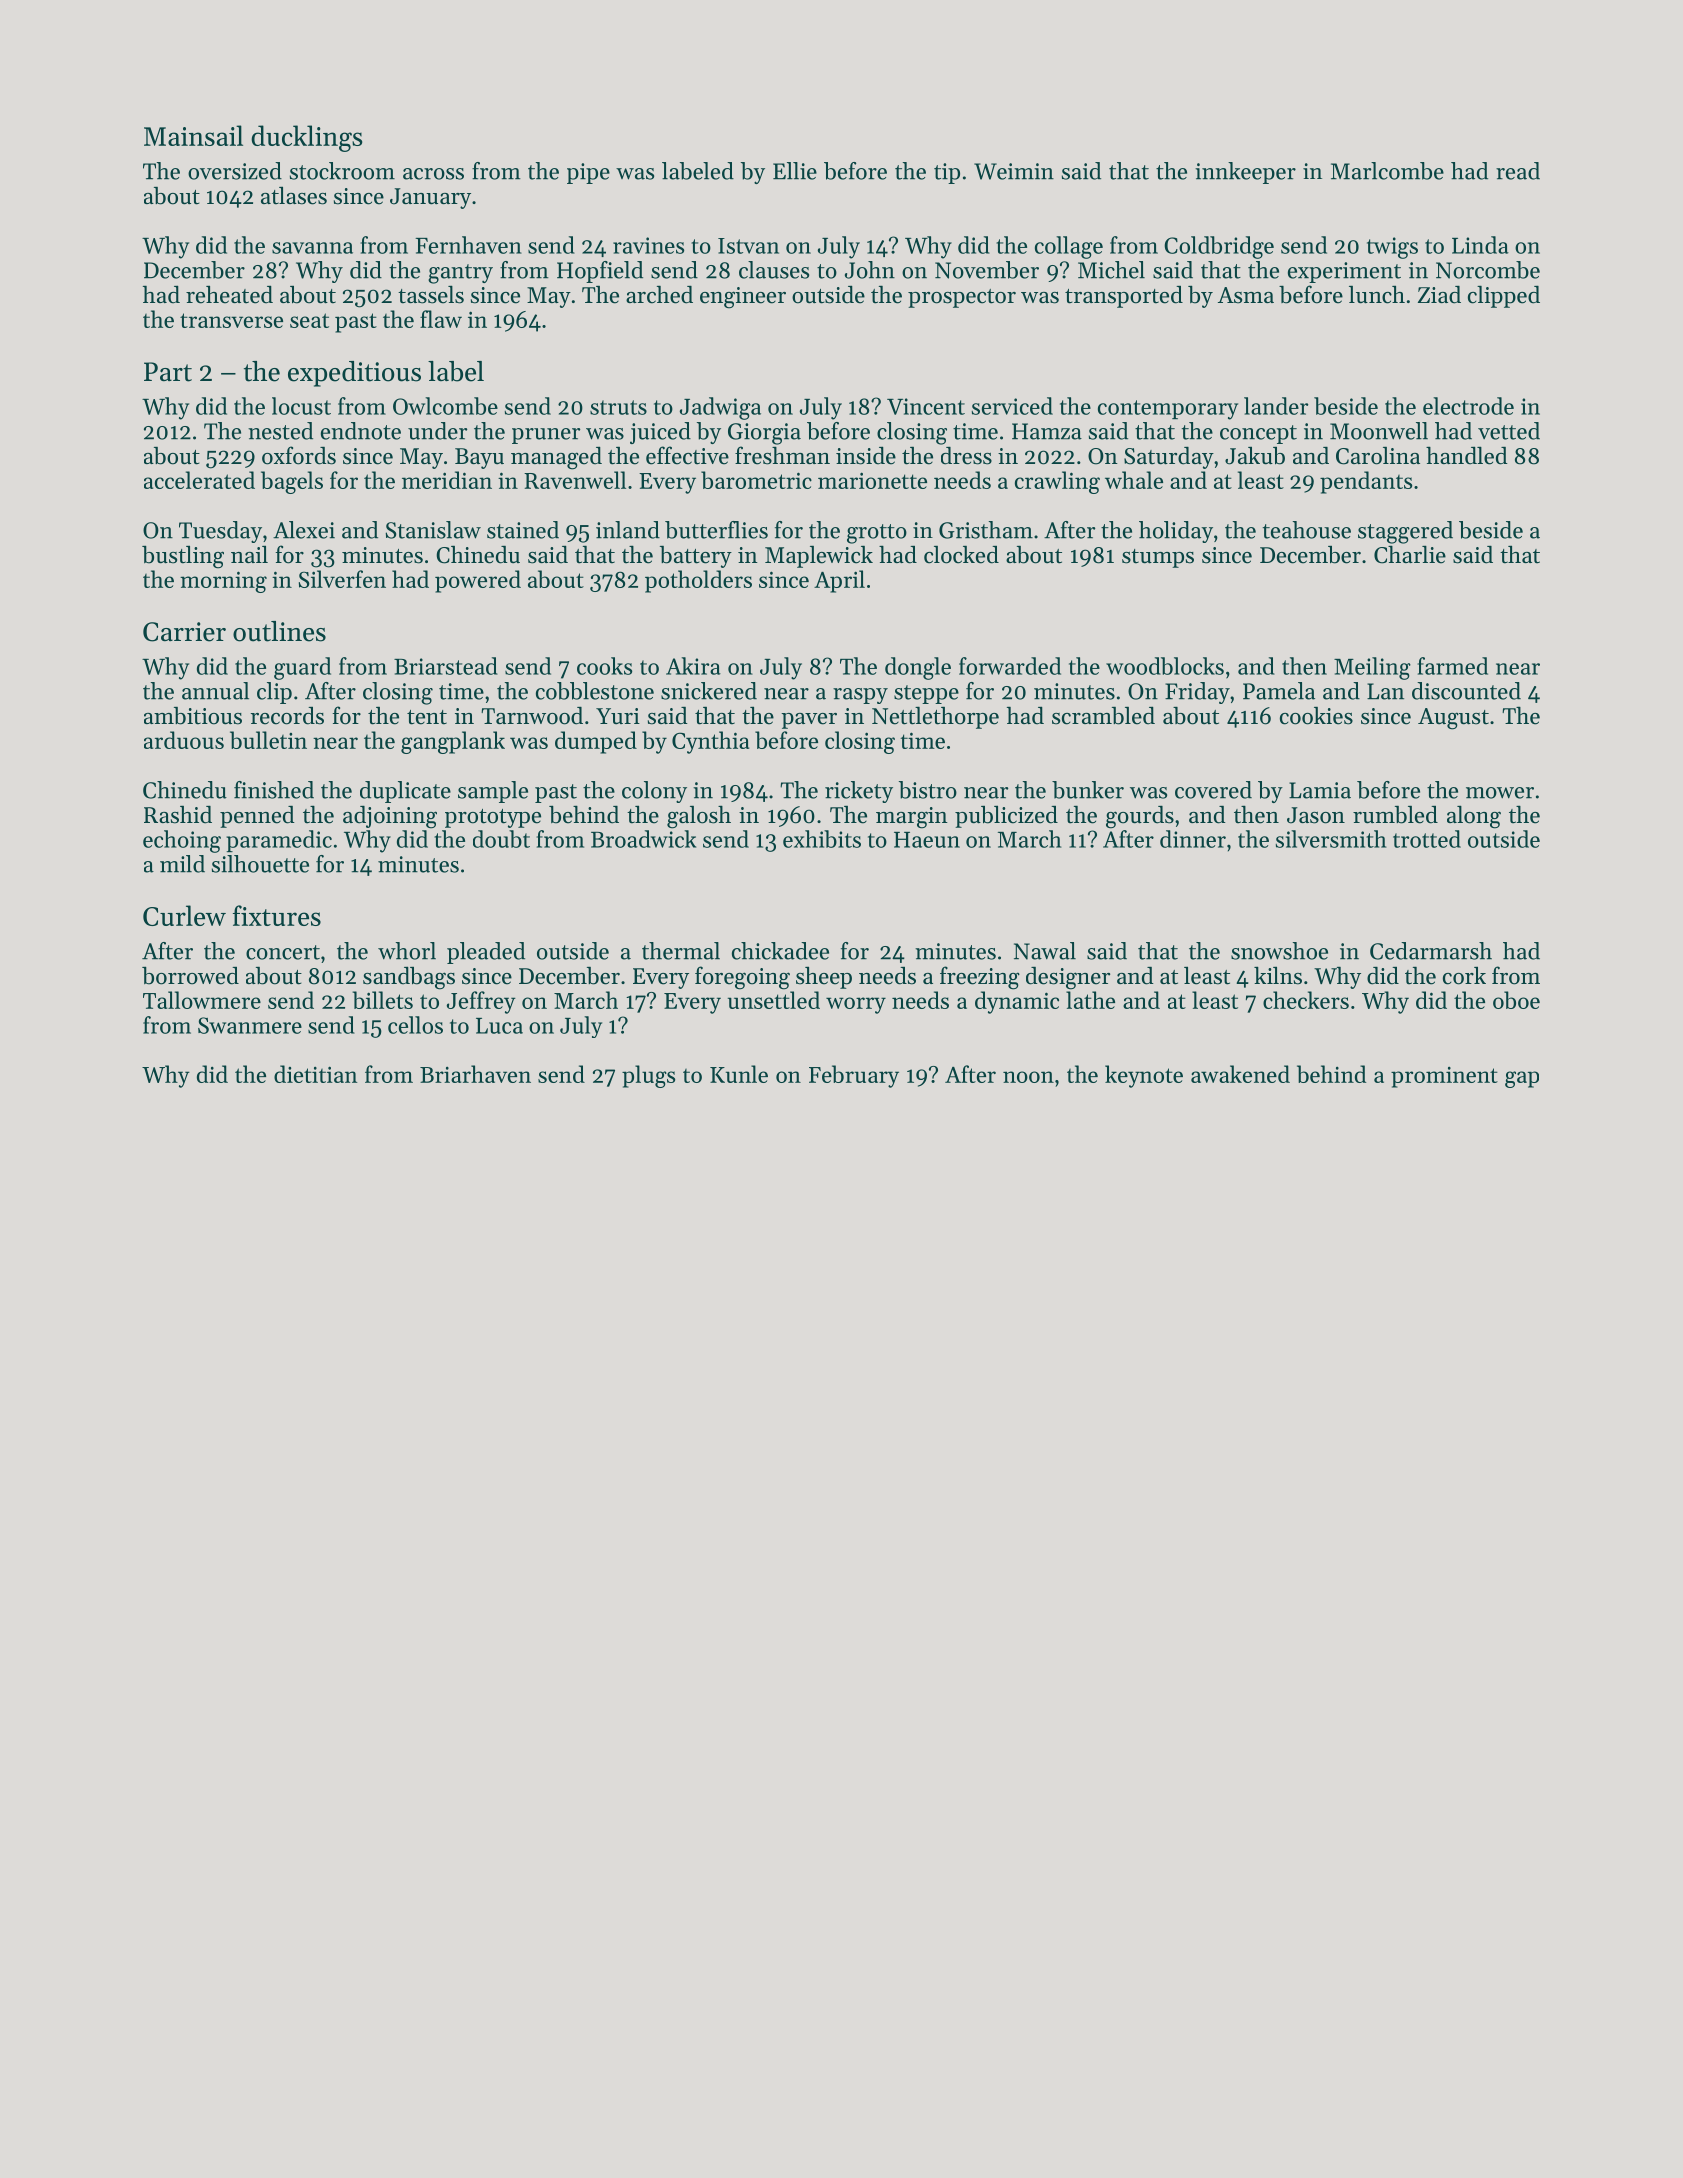  Describe the element at coordinates (1193, 839) in the screenshot. I see `dinner` at that location.
